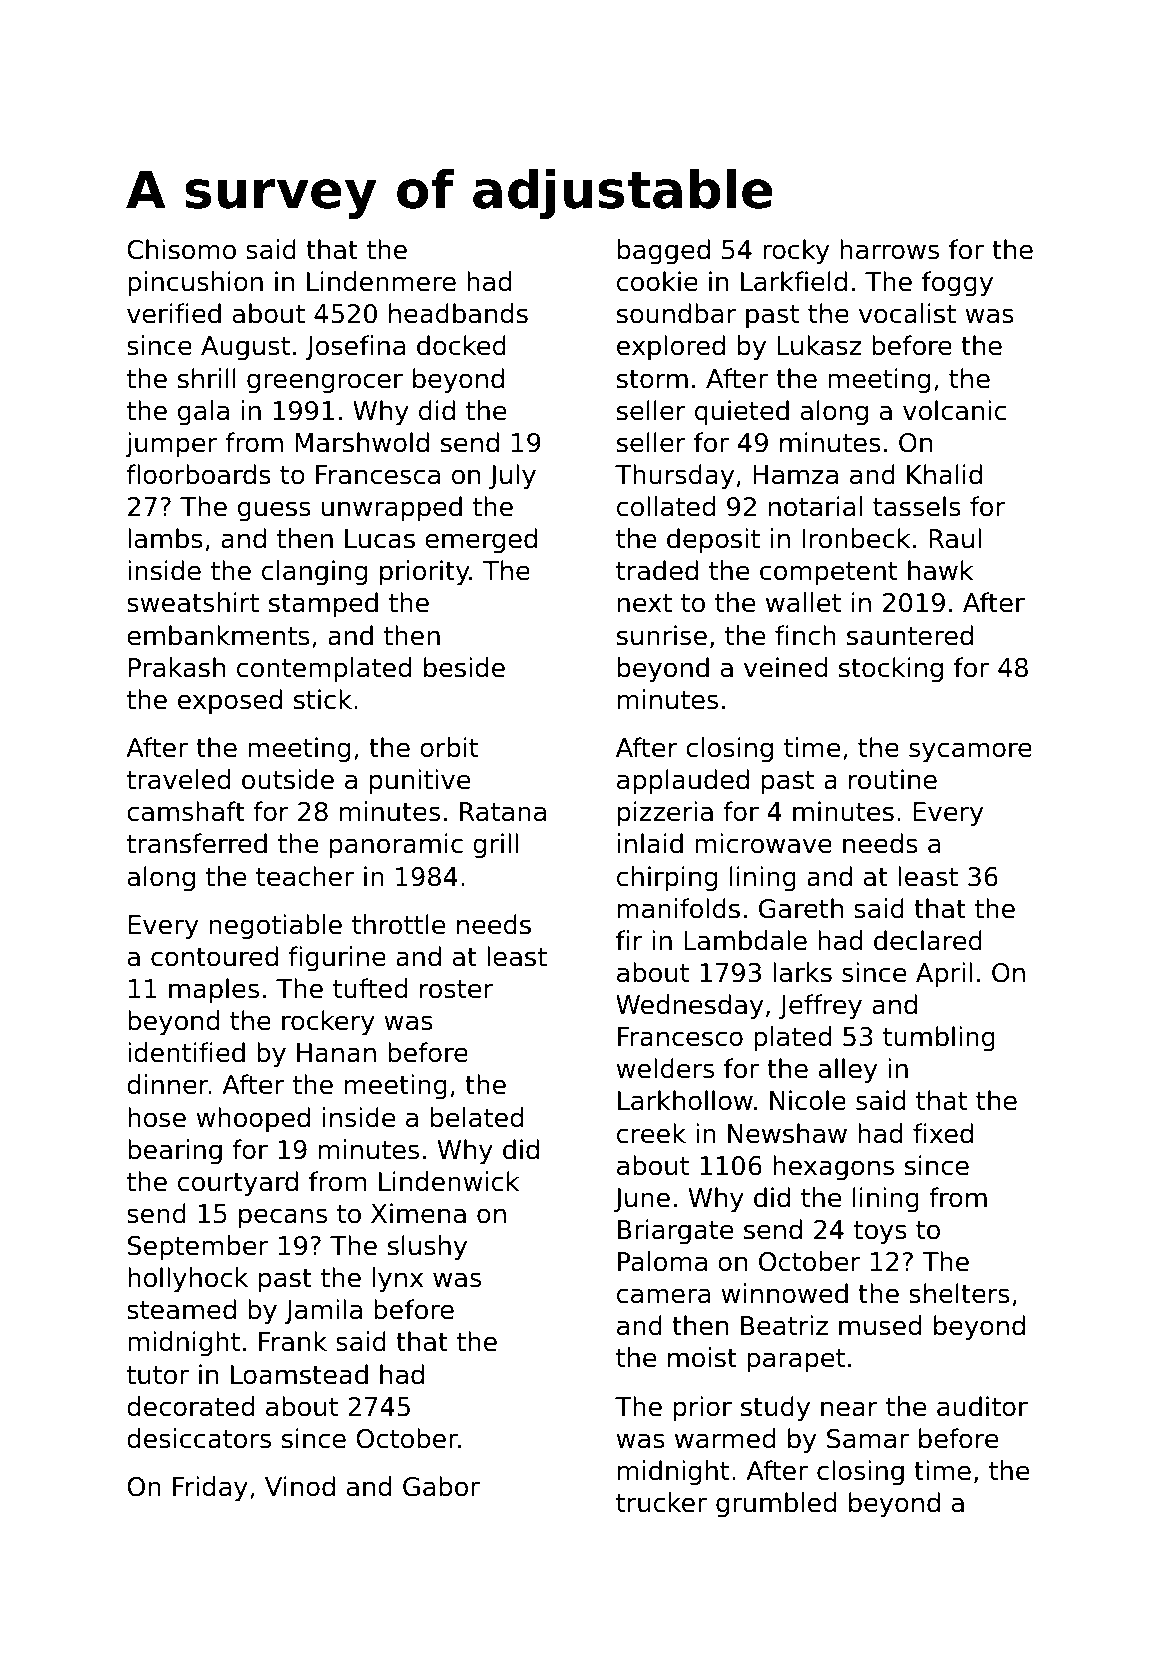  I want to click on gala, so click(203, 413).
